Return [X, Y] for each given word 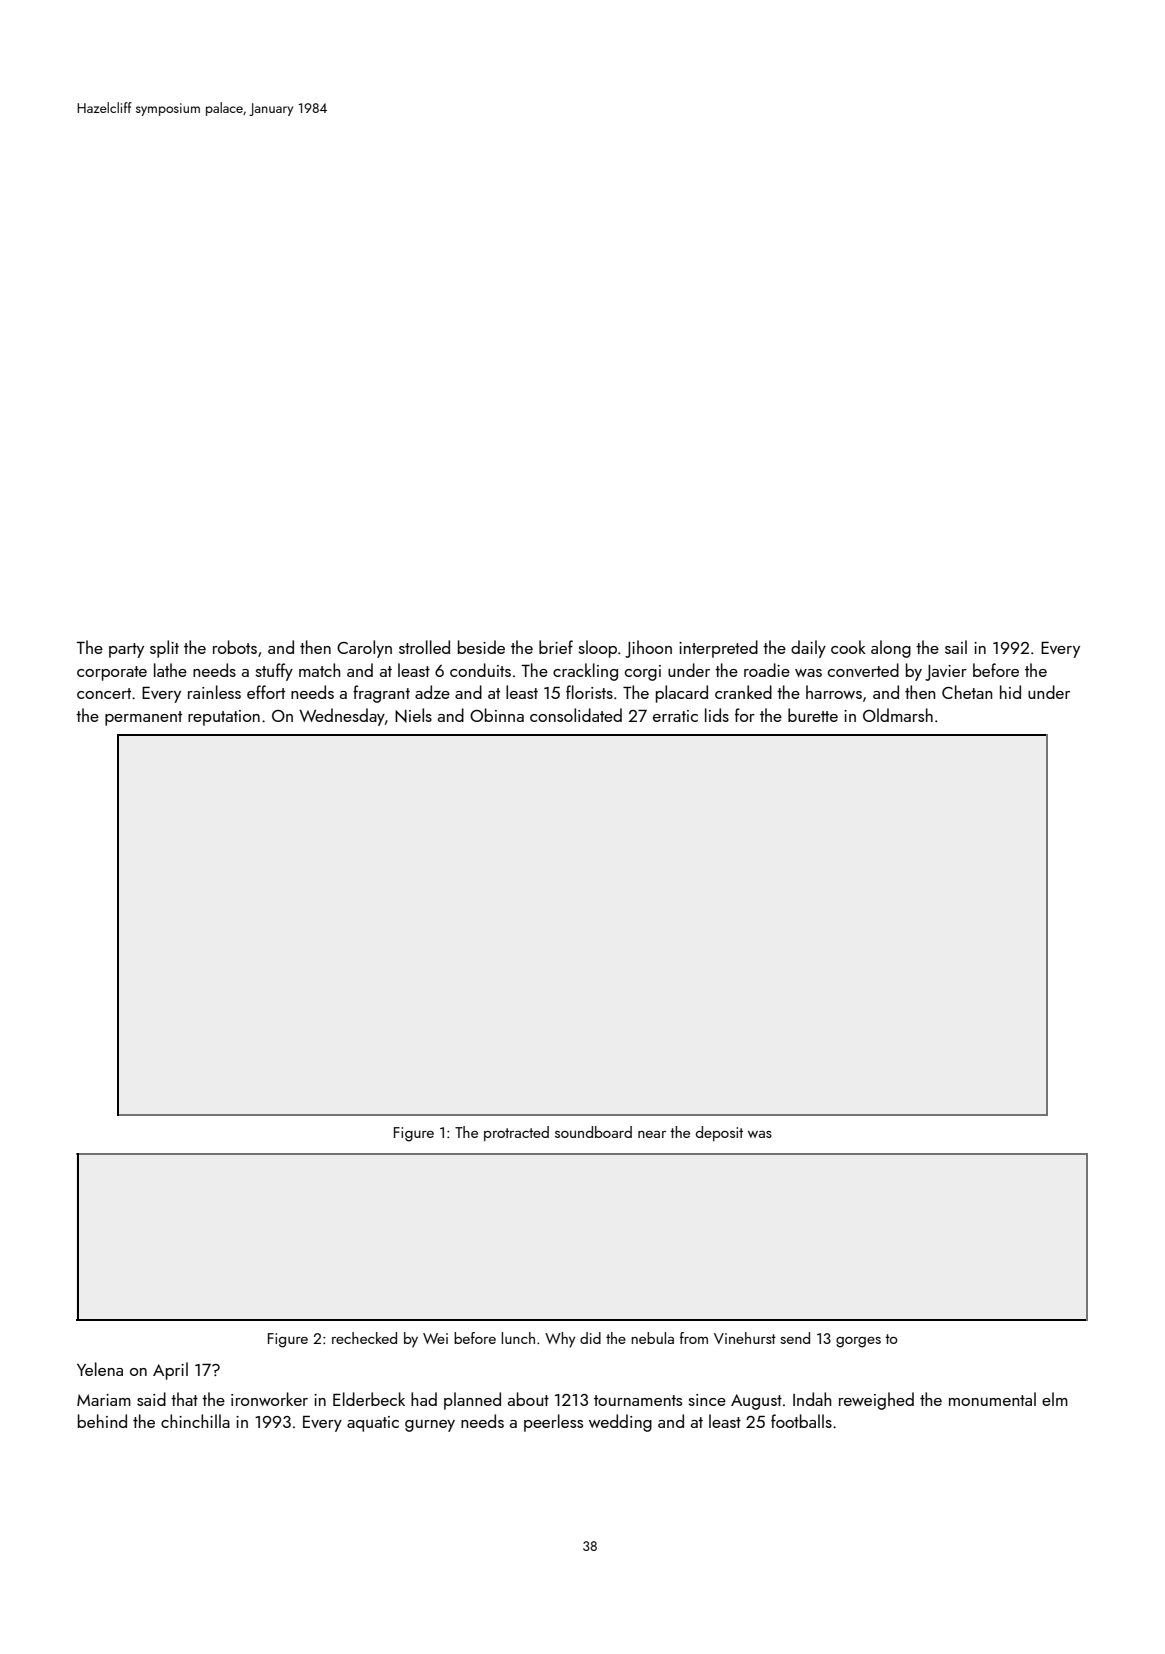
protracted [516, 1133]
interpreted [718, 649]
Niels [413, 715]
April [170, 1371]
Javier [946, 673]
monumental [992, 1399]
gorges [858, 1342]
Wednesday [342, 717]
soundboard [593, 1132]
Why [560, 1340]
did [590, 1338]
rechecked [364, 1338]
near [652, 1134]
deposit [719, 1133]
